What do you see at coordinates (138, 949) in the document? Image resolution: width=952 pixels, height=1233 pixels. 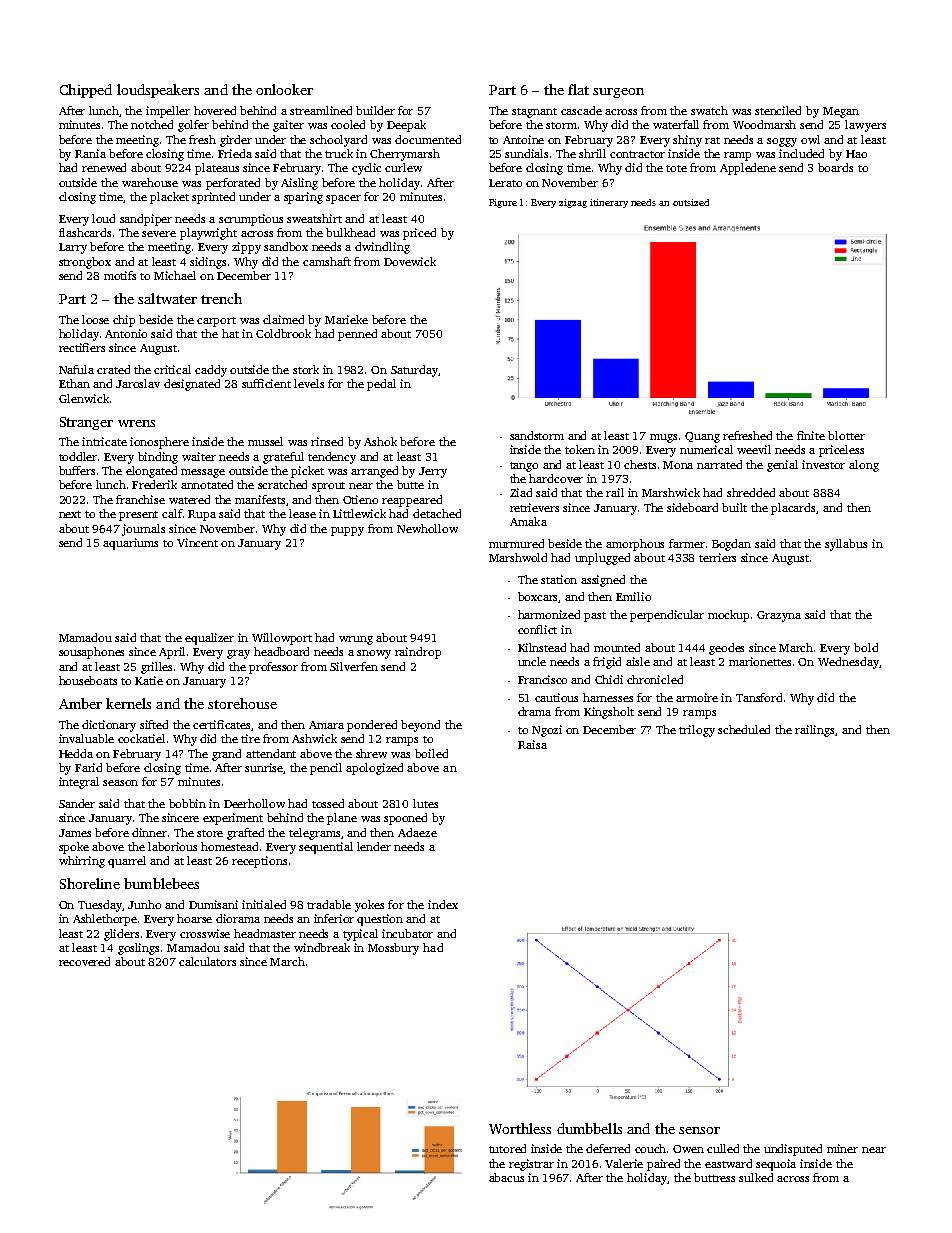 I see `goslings` at bounding box center [138, 949].
